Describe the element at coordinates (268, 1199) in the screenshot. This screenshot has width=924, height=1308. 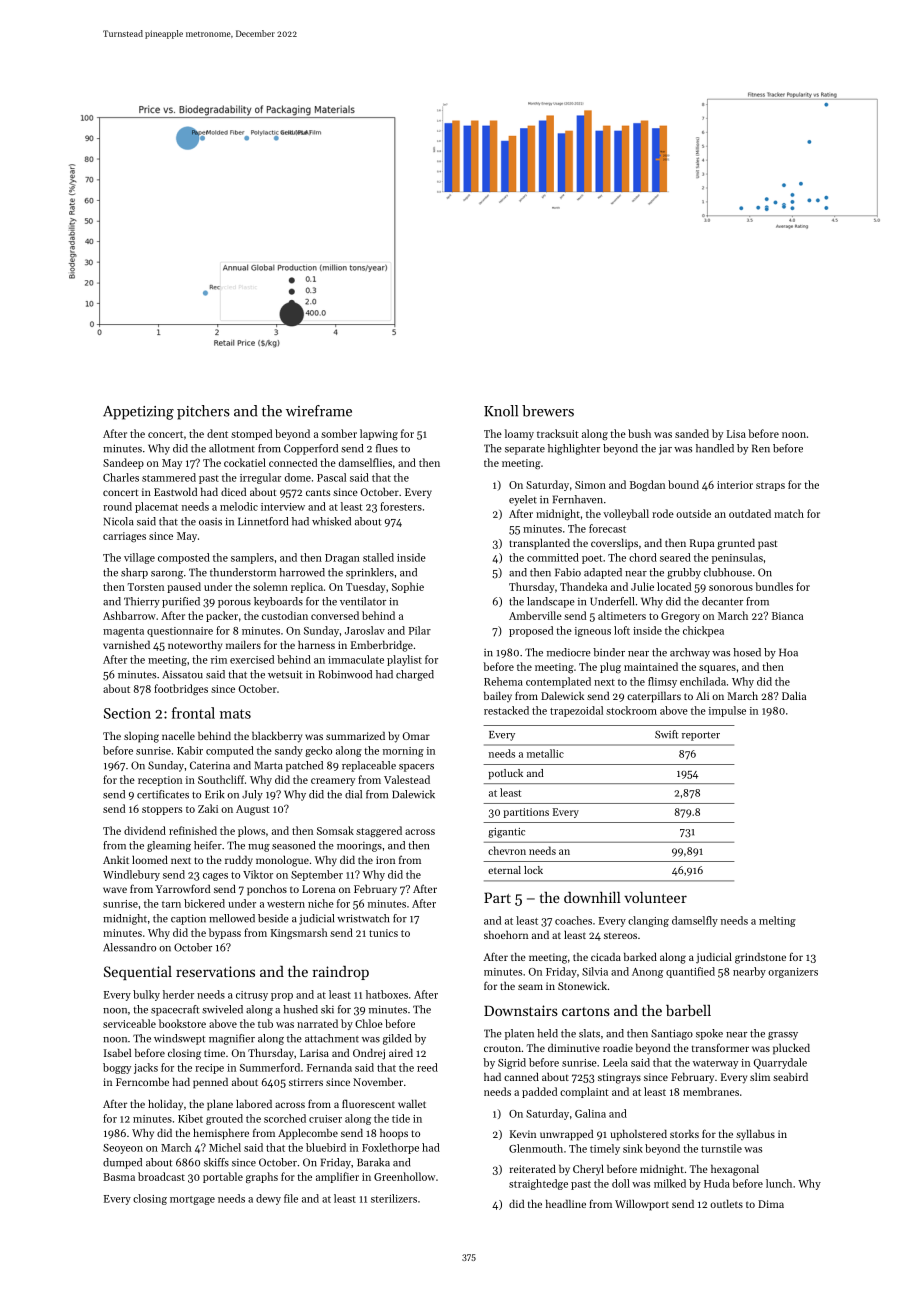
I see `dewy` at that location.
